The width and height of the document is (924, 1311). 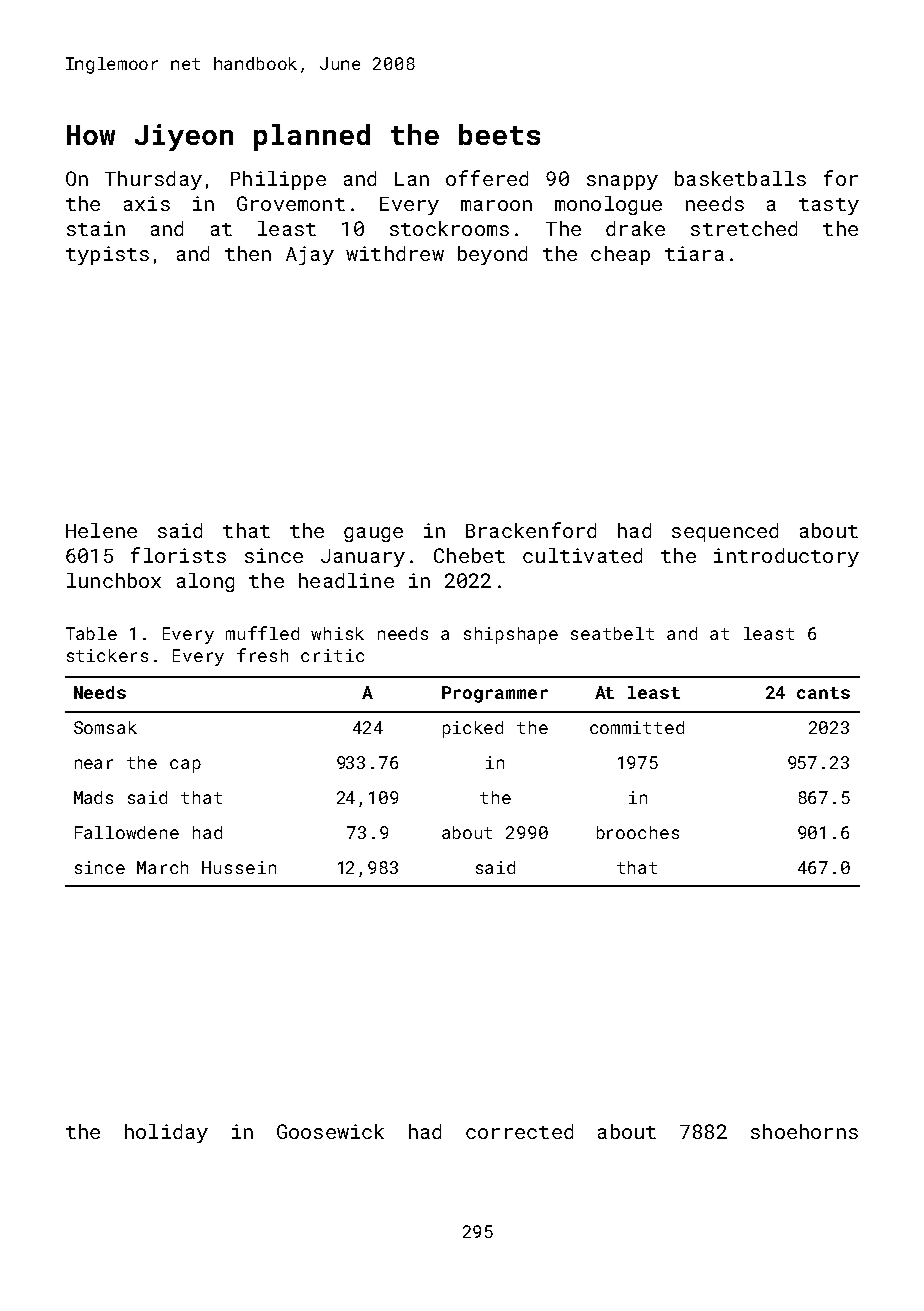 I want to click on typists, so click(x=107, y=255).
